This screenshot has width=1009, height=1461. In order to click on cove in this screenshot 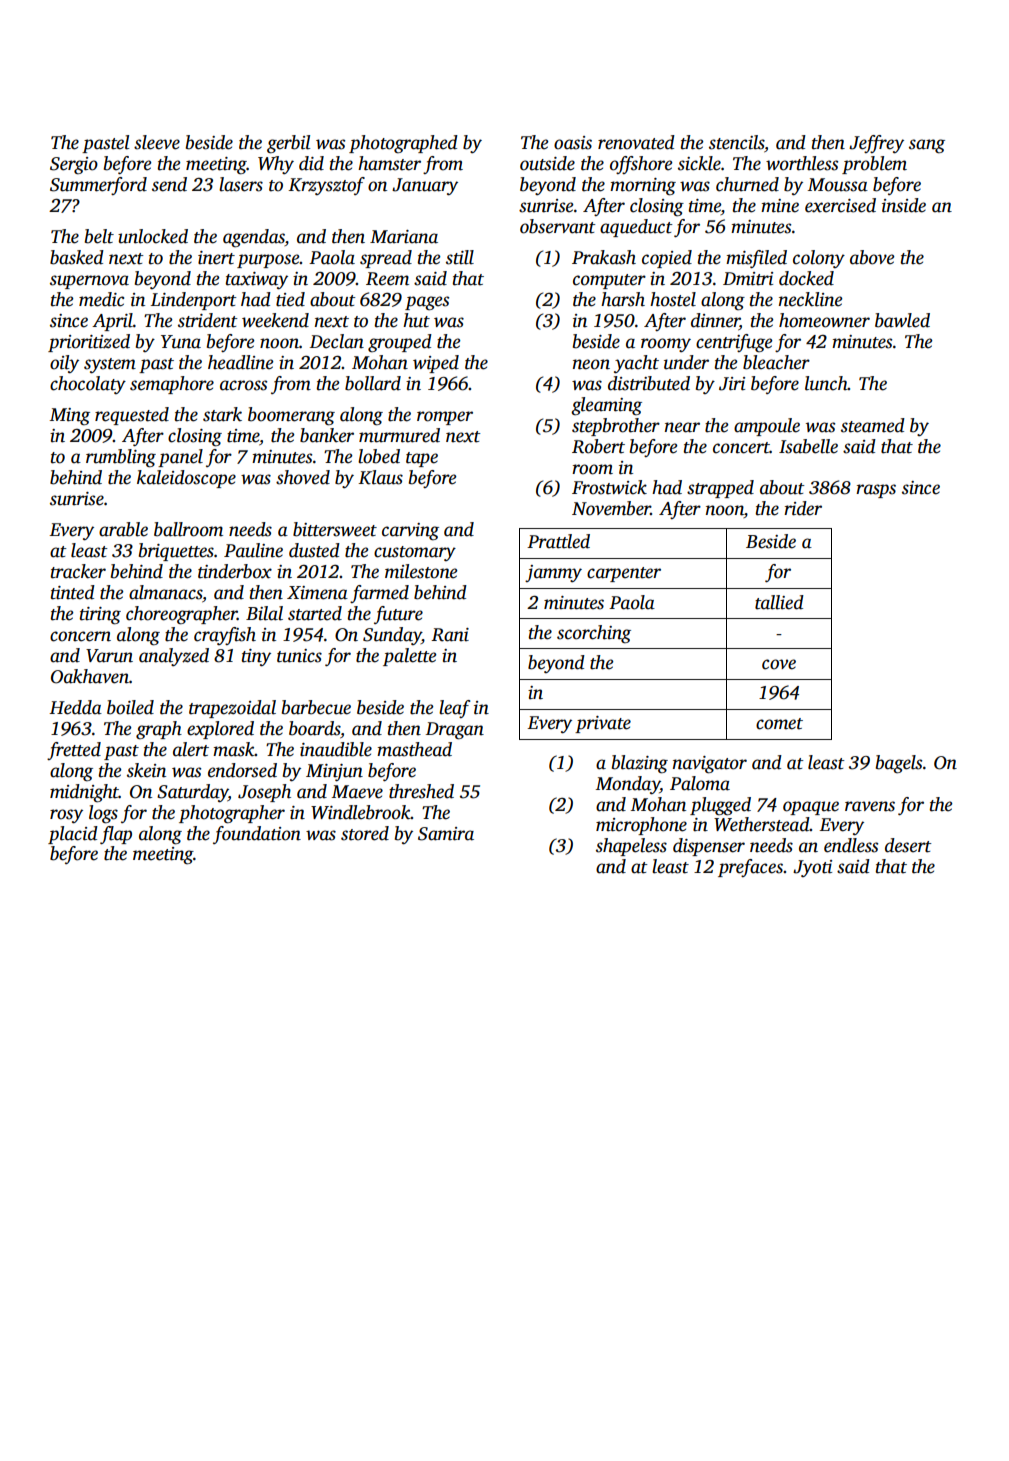, I will do `click(779, 664)`.
